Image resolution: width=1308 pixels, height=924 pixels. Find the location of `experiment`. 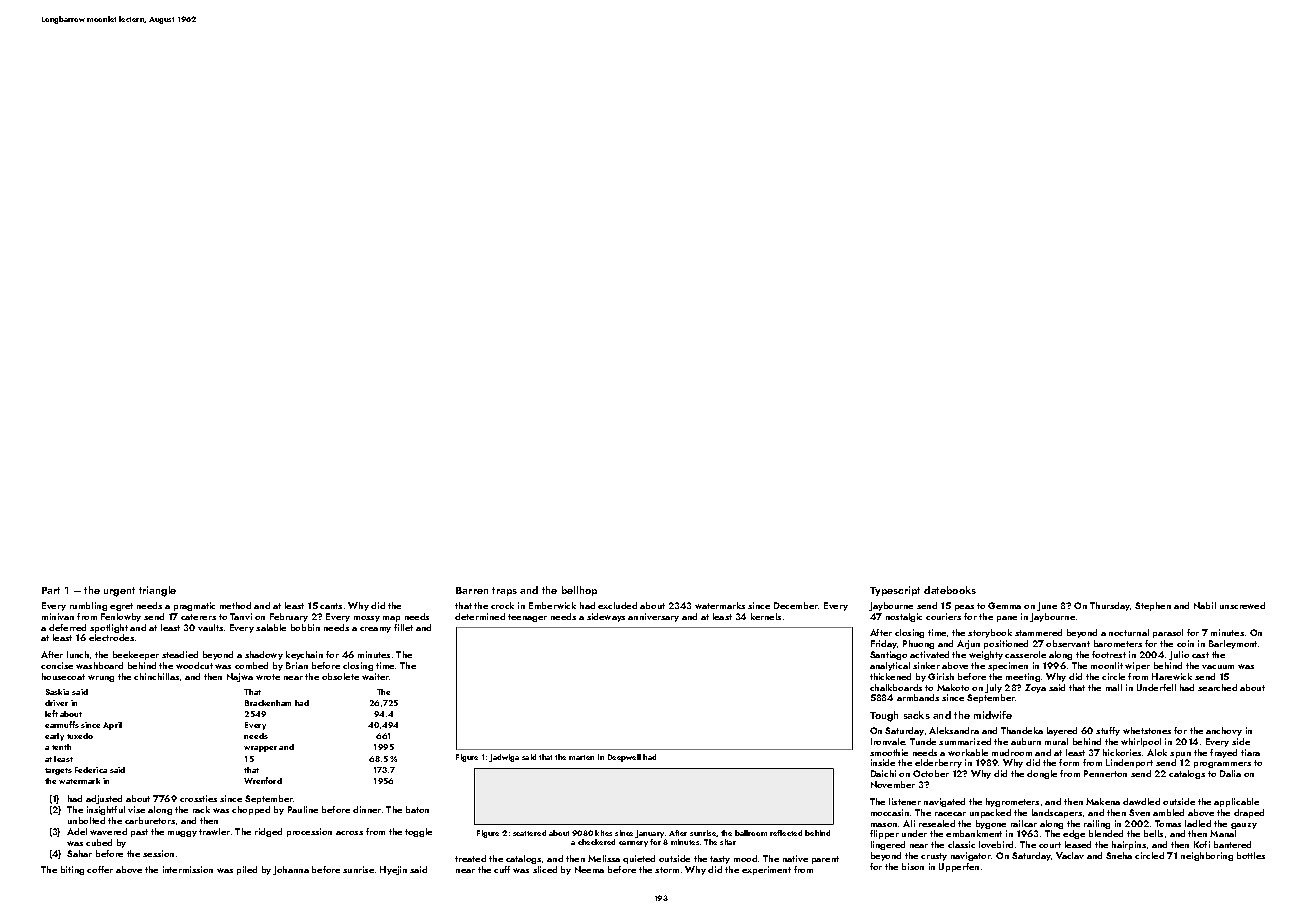

experiment is located at coordinates (766, 870).
